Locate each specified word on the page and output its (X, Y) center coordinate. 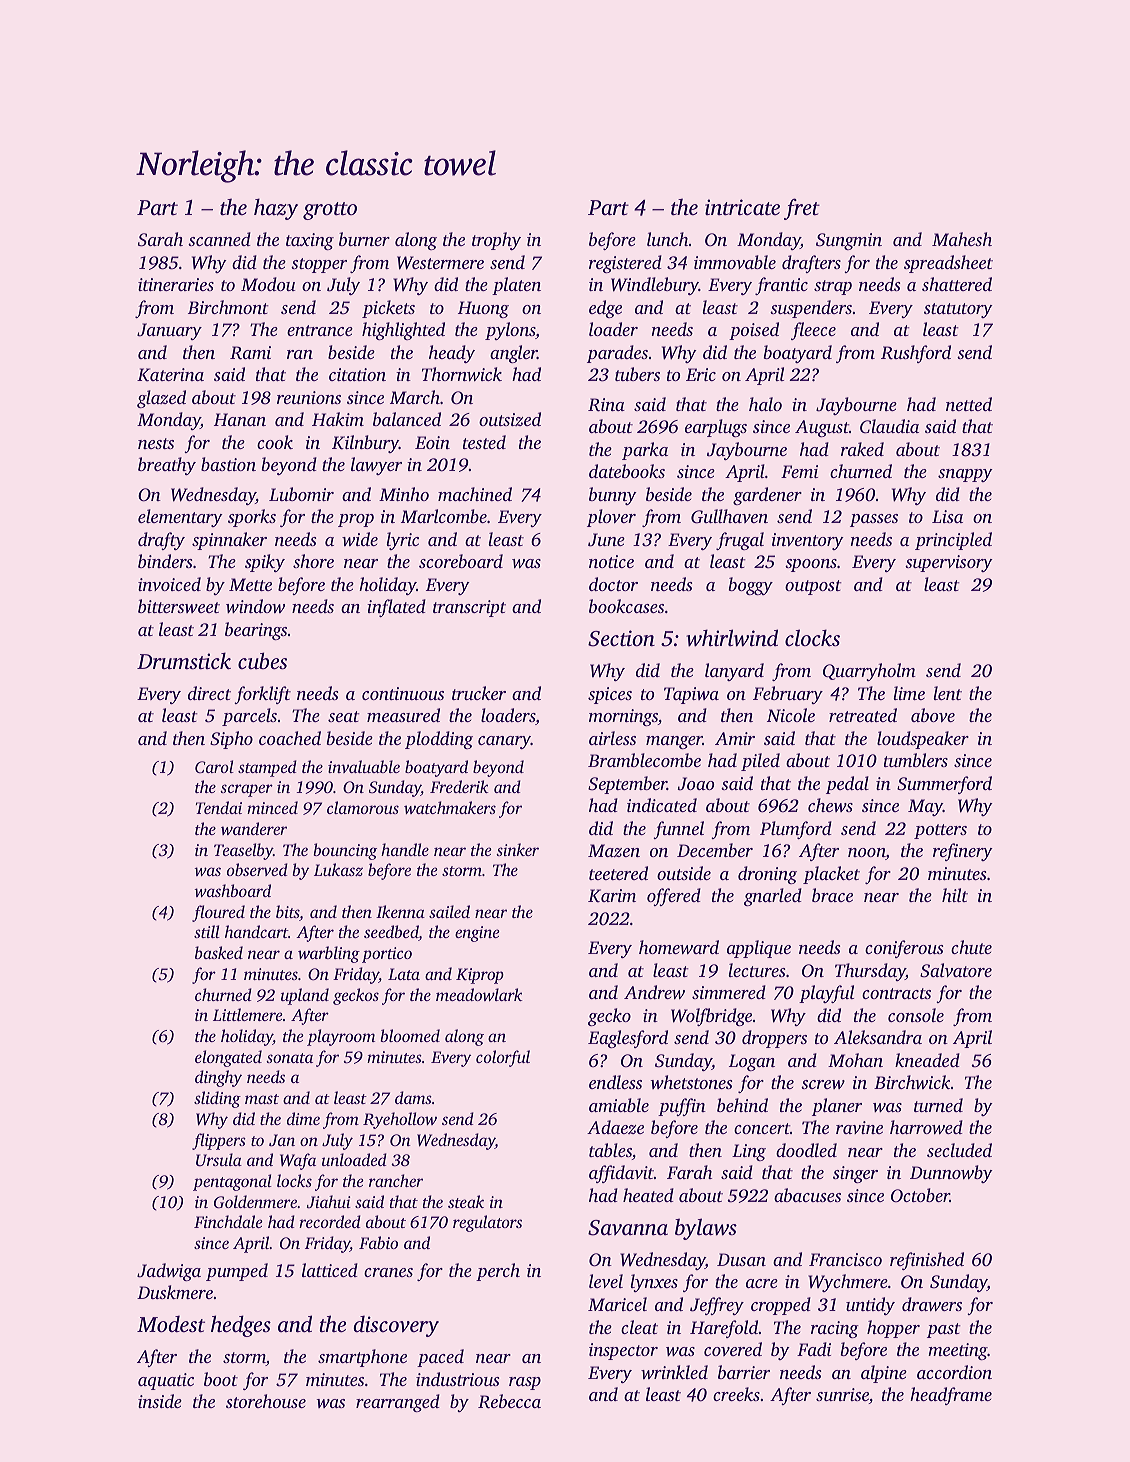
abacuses (807, 1195)
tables (610, 1151)
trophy (496, 241)
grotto (330, 211)
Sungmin (849, 241)
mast (262, 1099)
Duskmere (175, 1292)
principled (953, 541)
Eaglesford (628, 1039)
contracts (896, 993)
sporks (252, 518)
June (606, 540)
